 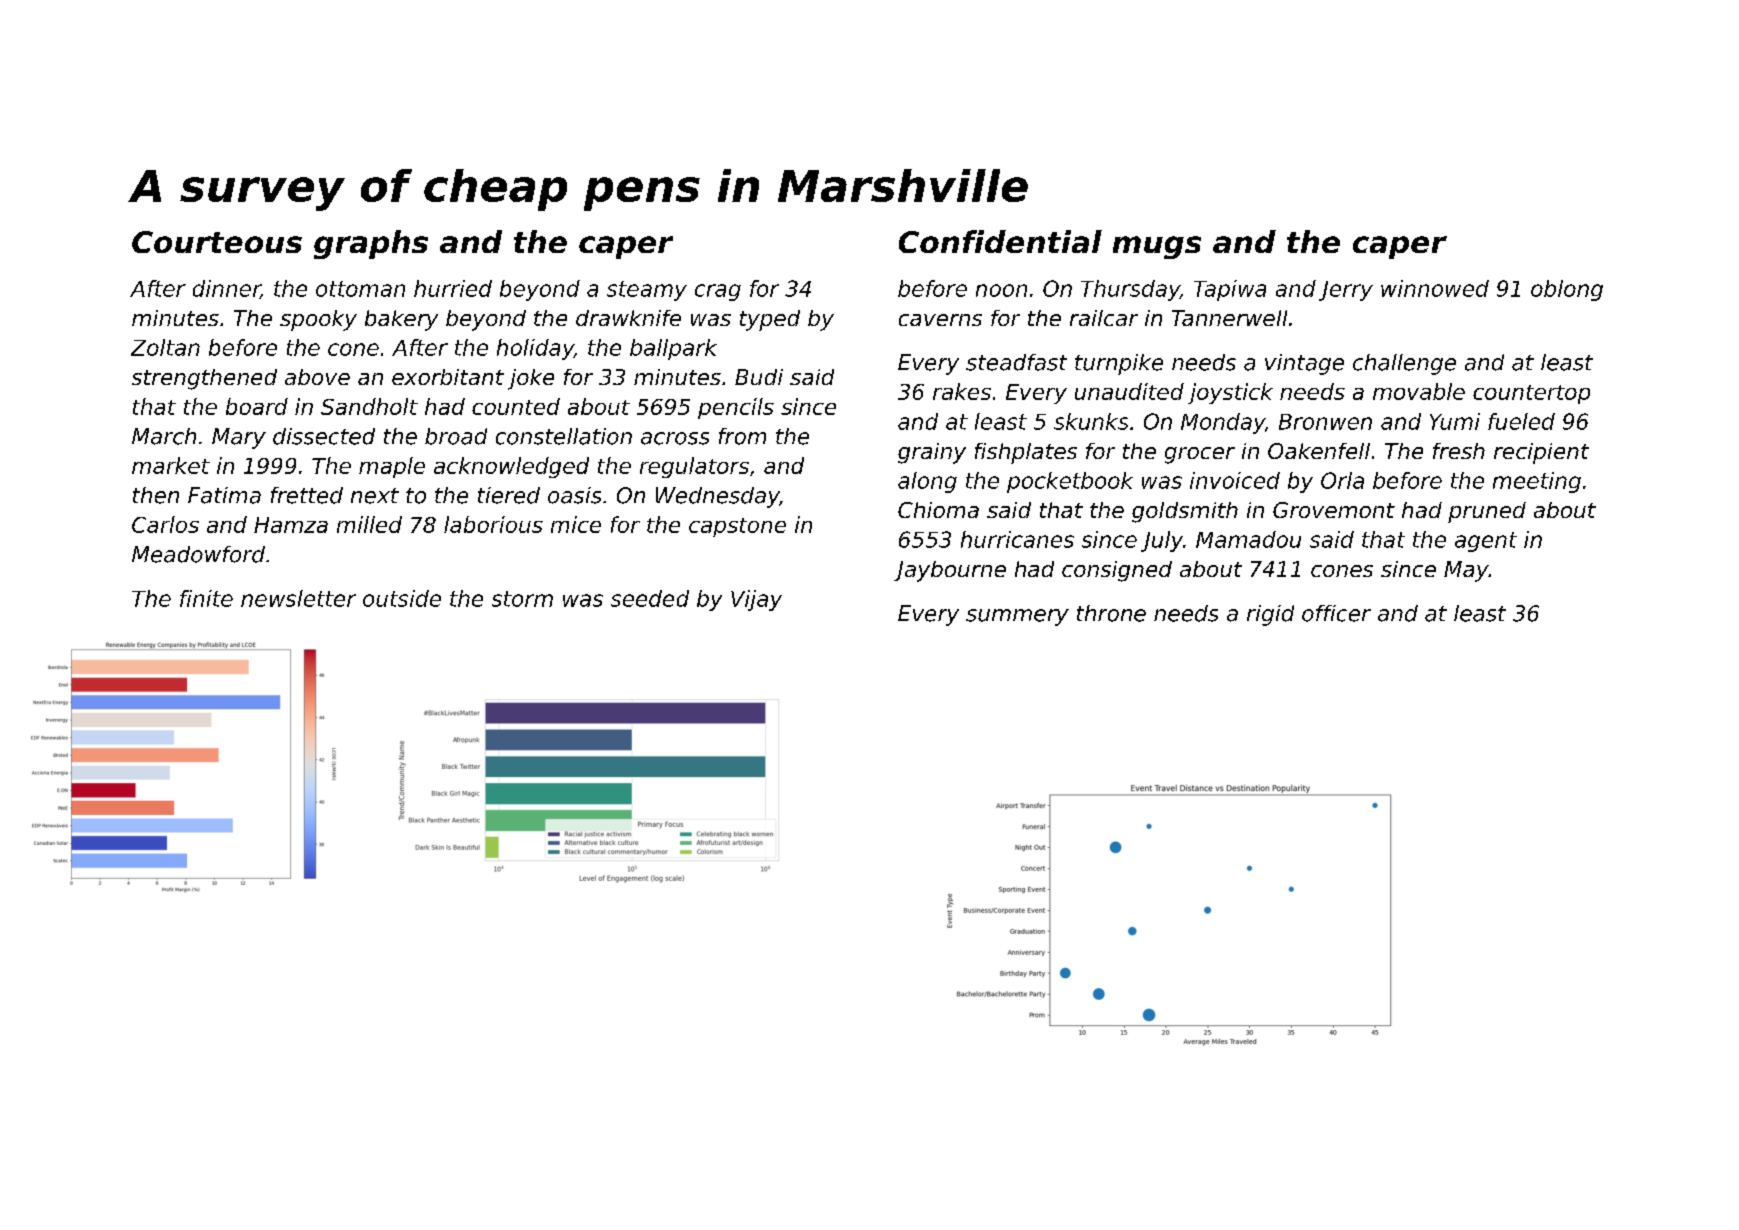 I want to click on Vijay, so click(x=756, y=600).
